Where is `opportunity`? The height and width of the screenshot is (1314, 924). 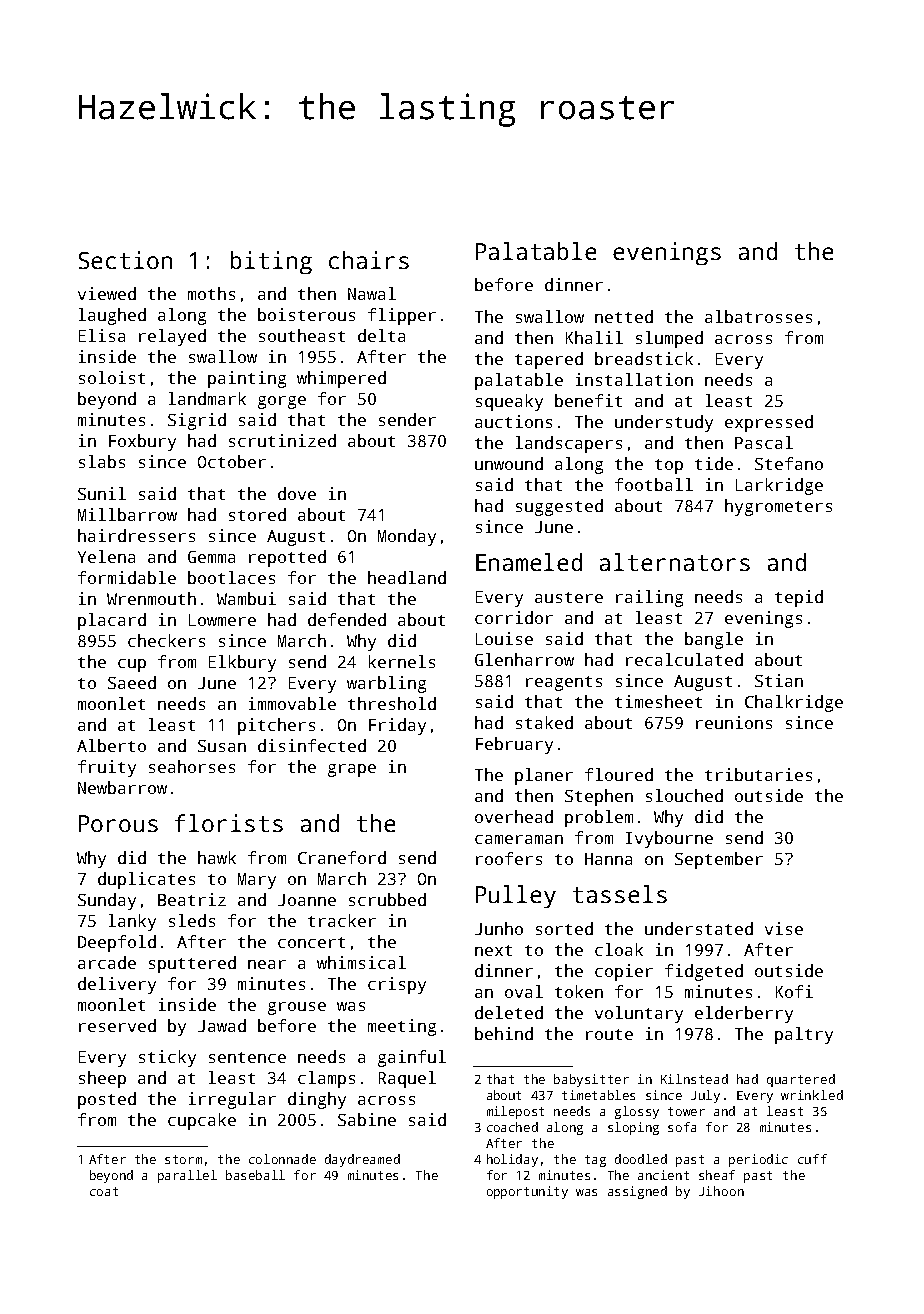
opportunity is located at coordinates (527, 1192).
